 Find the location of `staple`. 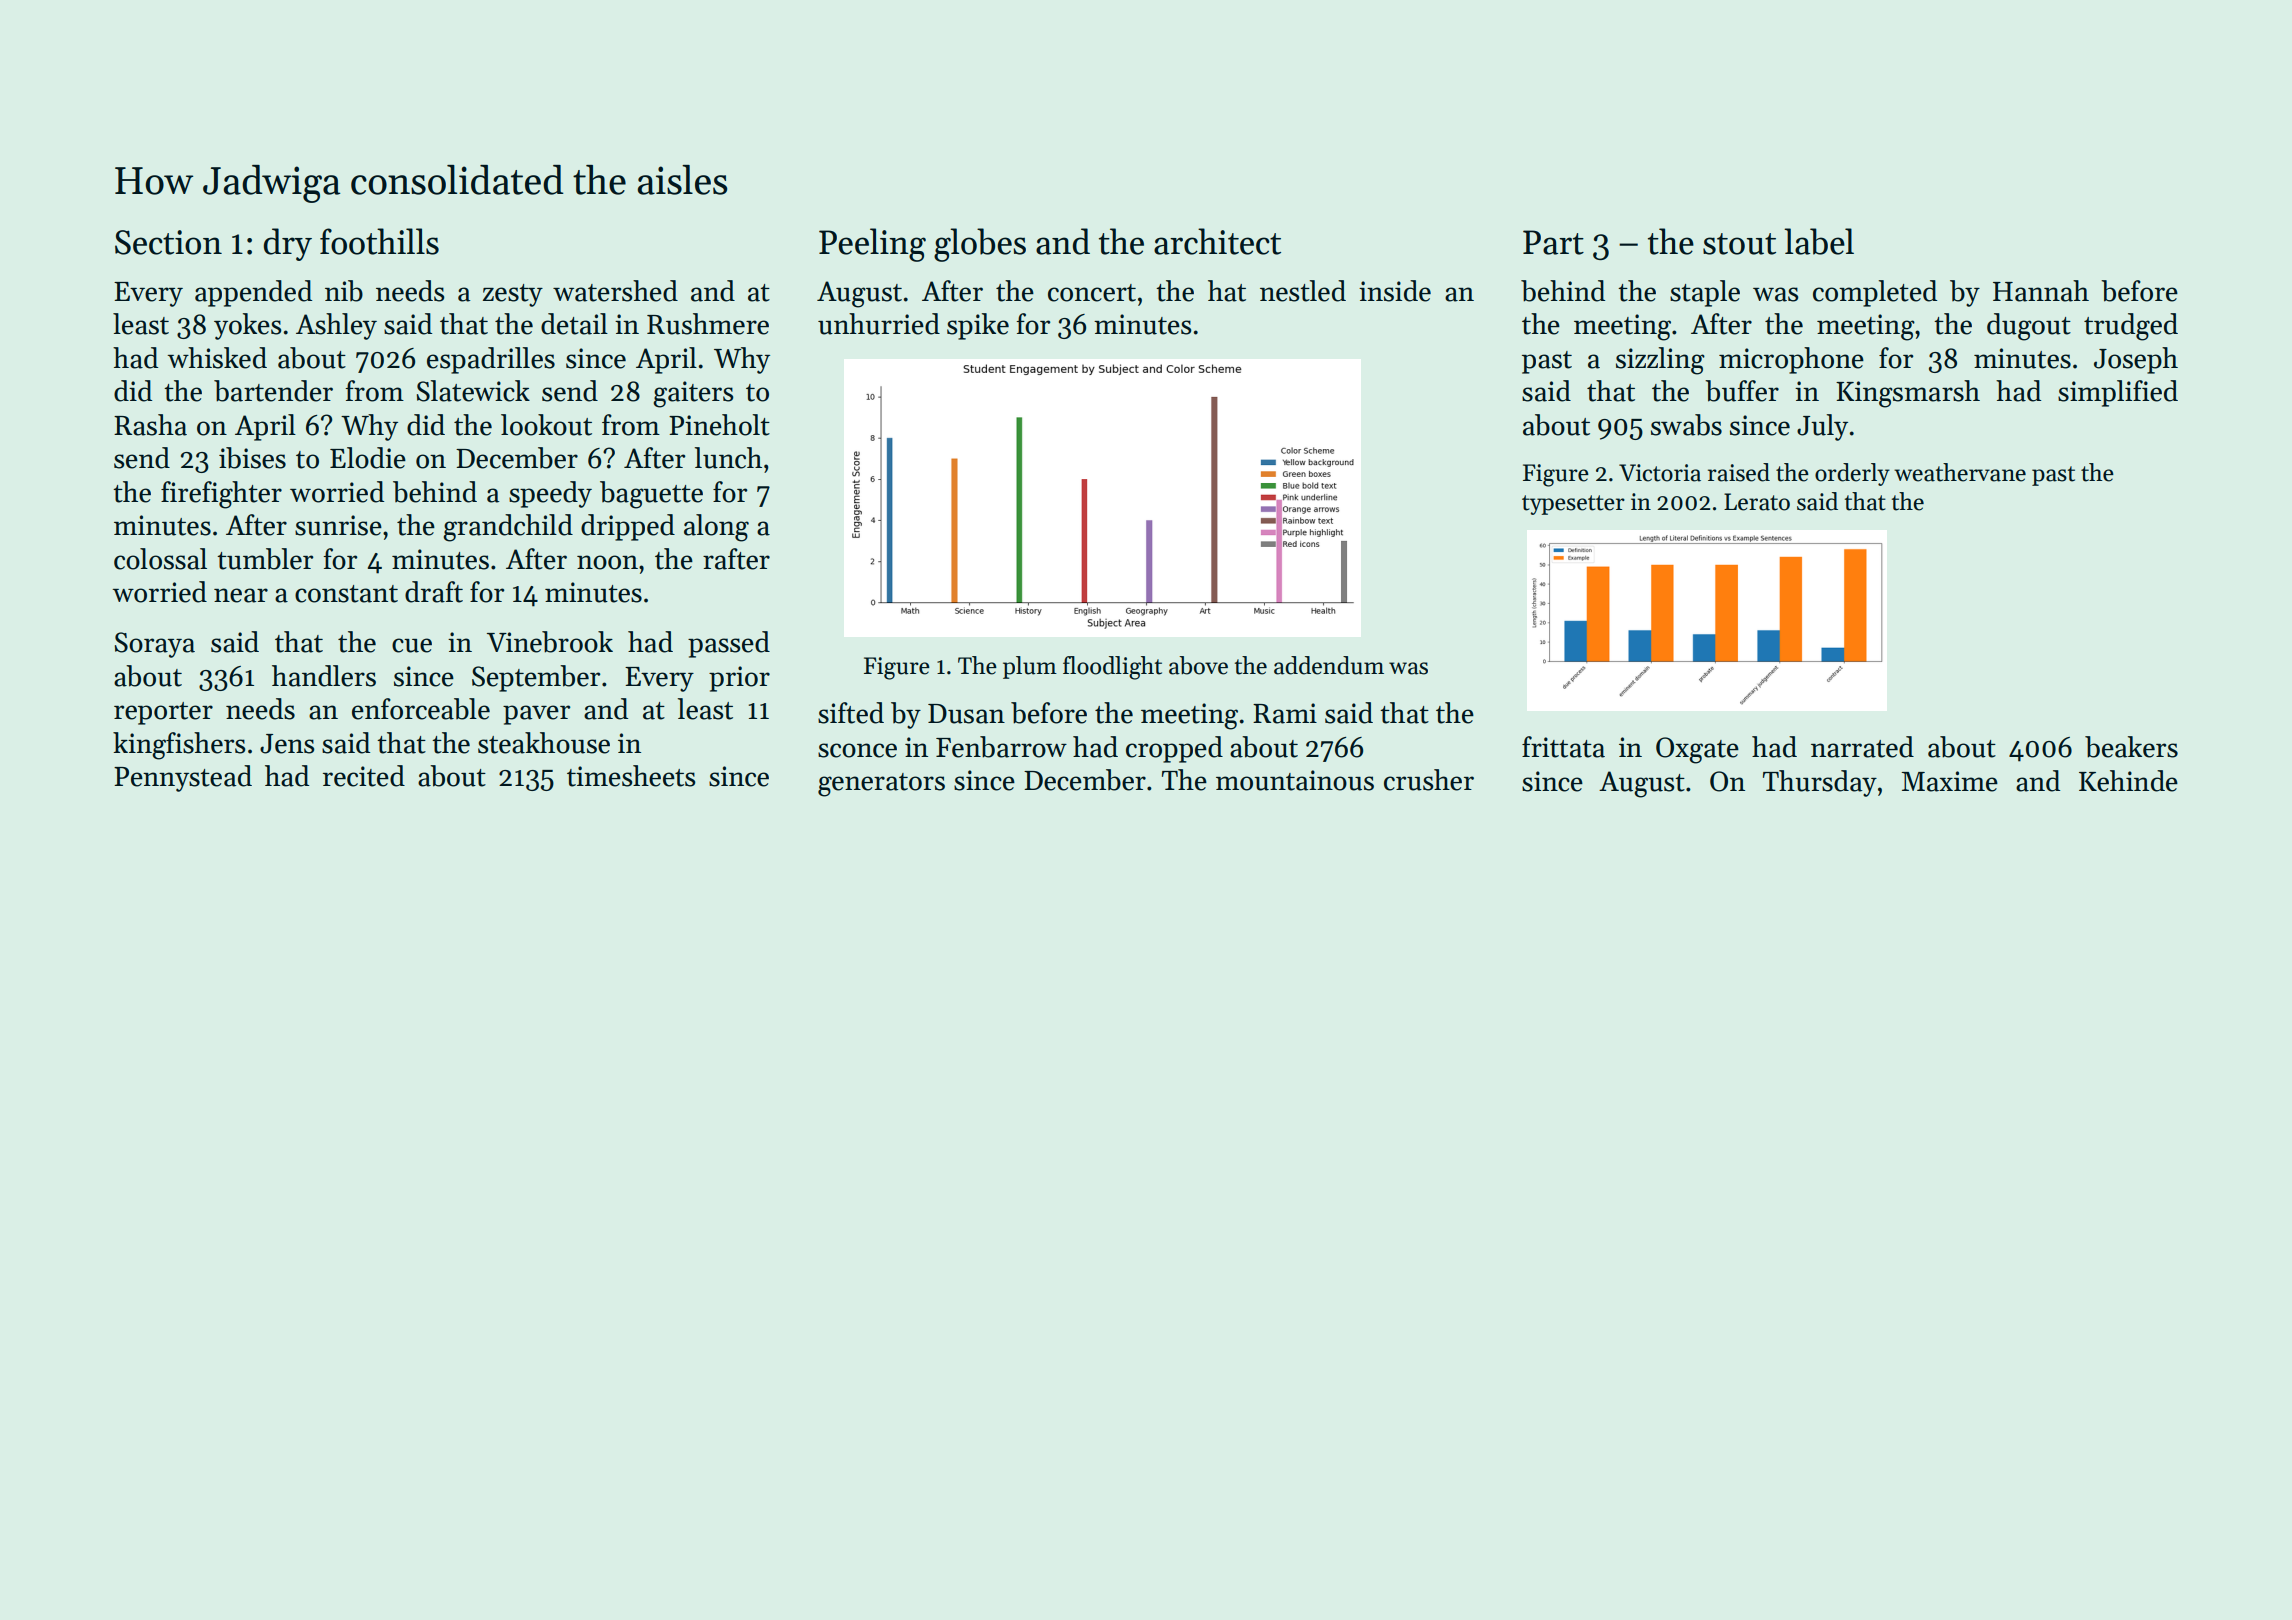

staple is located at coordinates (1705, 293).
